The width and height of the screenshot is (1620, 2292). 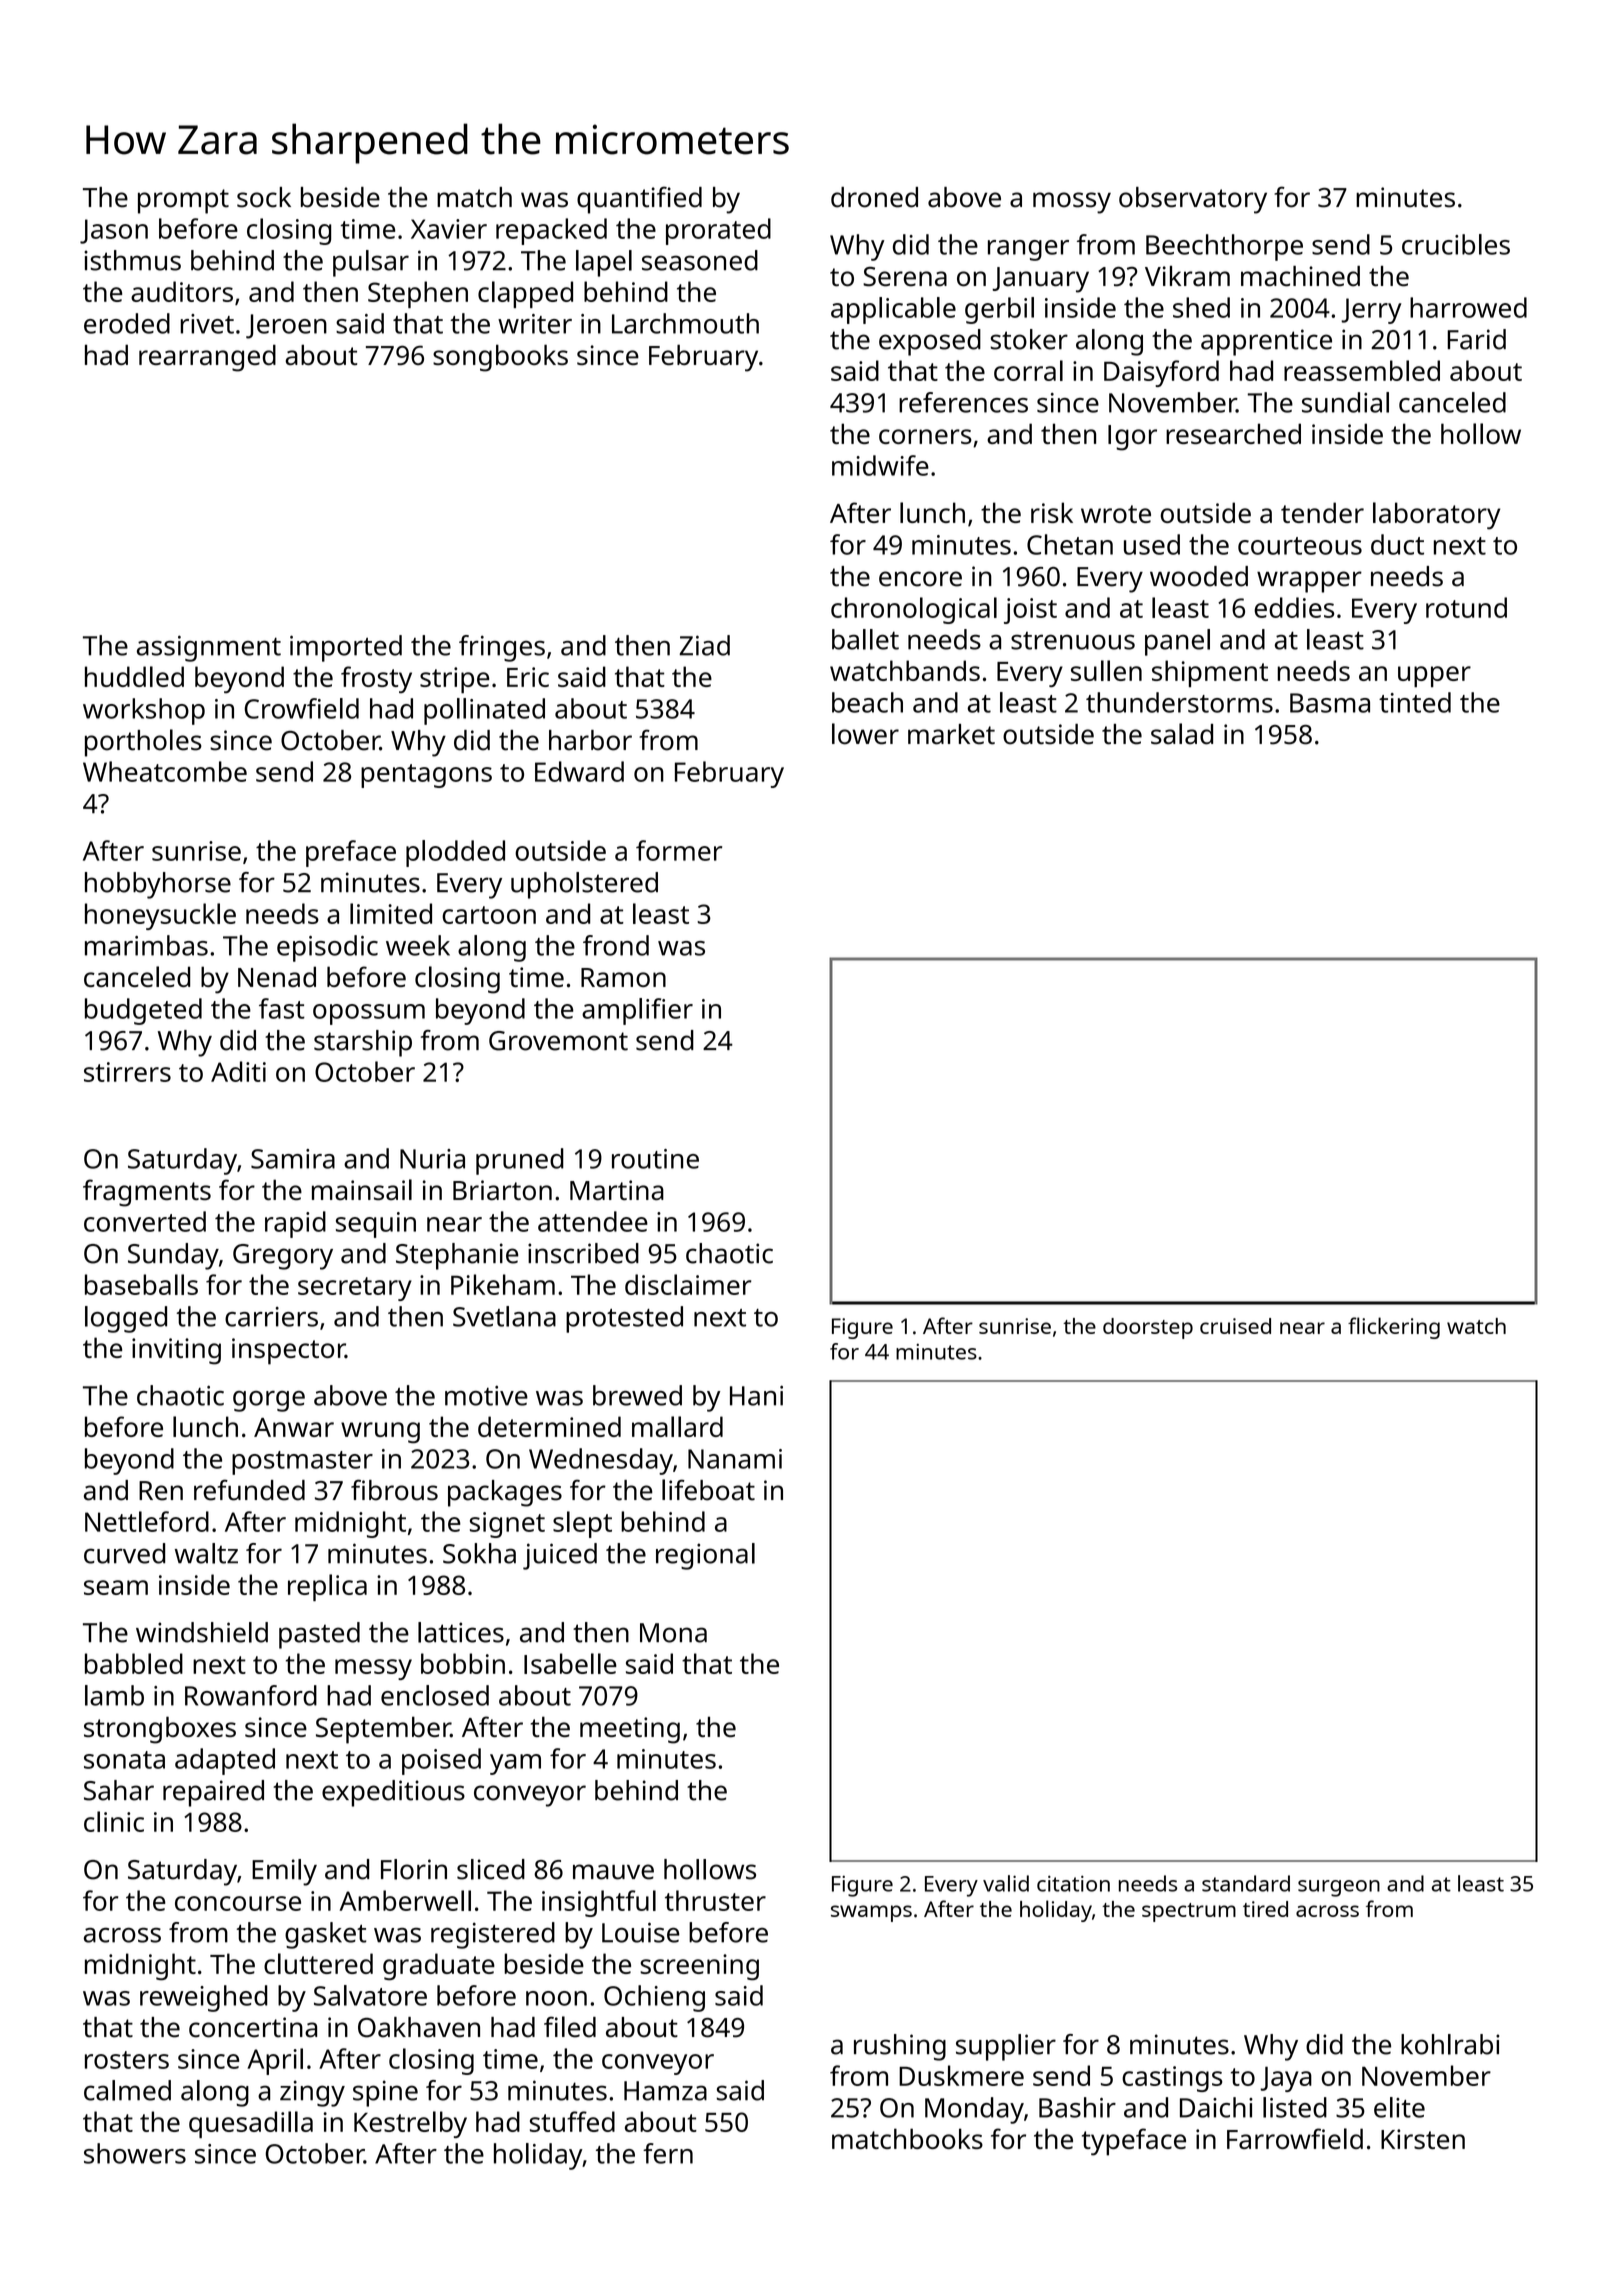 I want to click on swamps, so click(x=871, y=1913).
